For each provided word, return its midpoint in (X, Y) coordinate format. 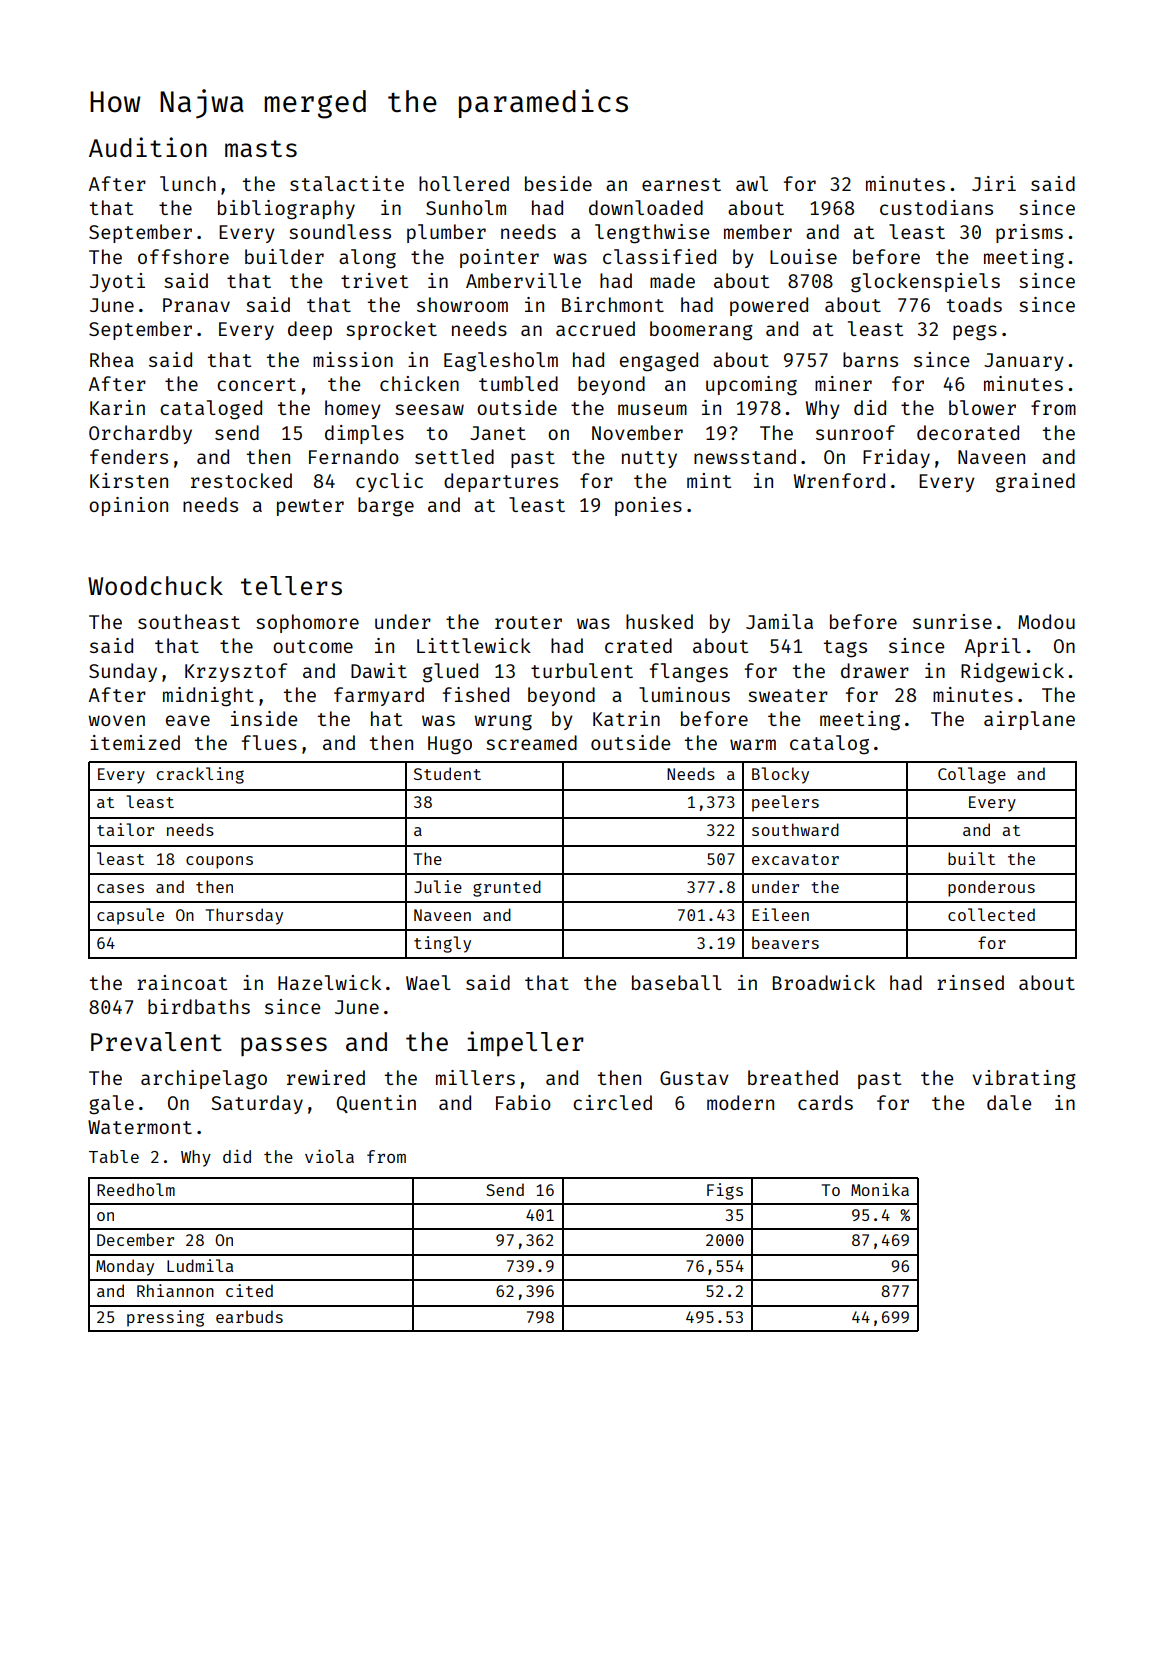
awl (752, 183)
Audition (148, 147)
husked (659, 621)
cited (249, 1290)
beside (558, 183)
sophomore (307, 623)
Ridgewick (1012, 673)
